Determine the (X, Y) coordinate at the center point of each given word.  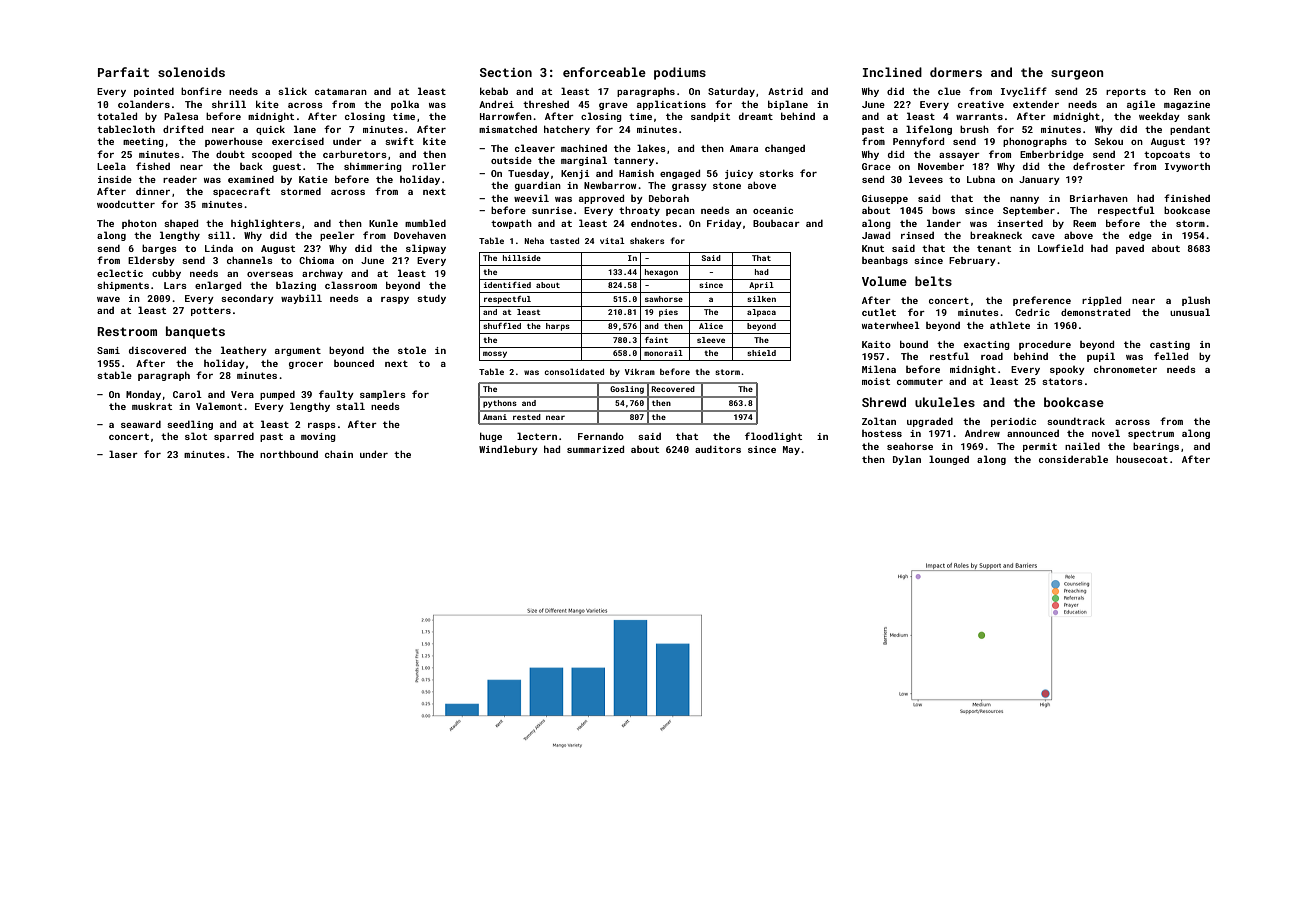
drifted (183, 129)
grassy (689, 187)
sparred (234, 437)
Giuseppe (885, 199)
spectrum (1151, 434)
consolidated (574, 371)
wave (108, 299)
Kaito (876, 344)
